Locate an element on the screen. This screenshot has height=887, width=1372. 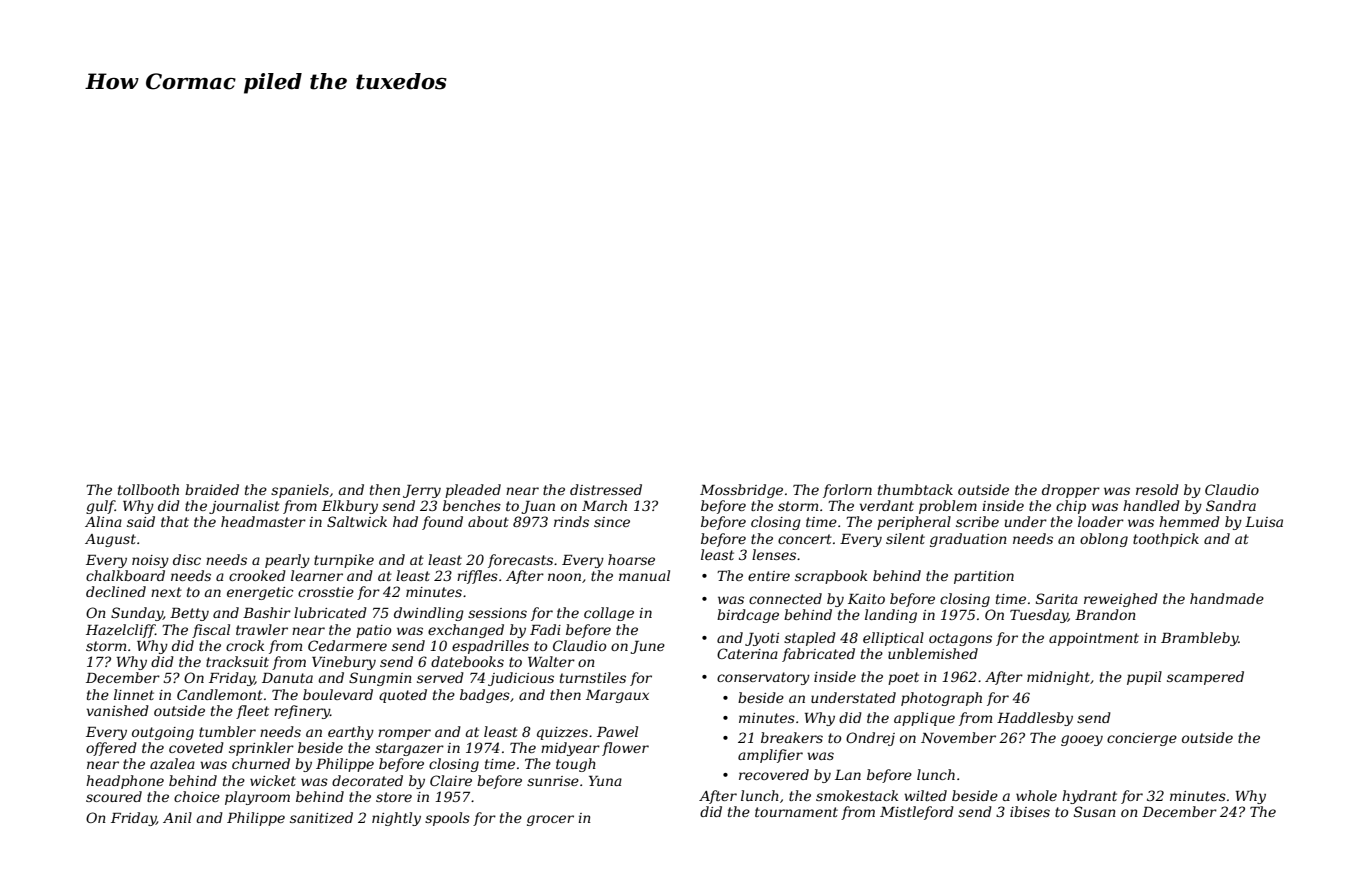
loader is located at coordinates (1101, 521).
